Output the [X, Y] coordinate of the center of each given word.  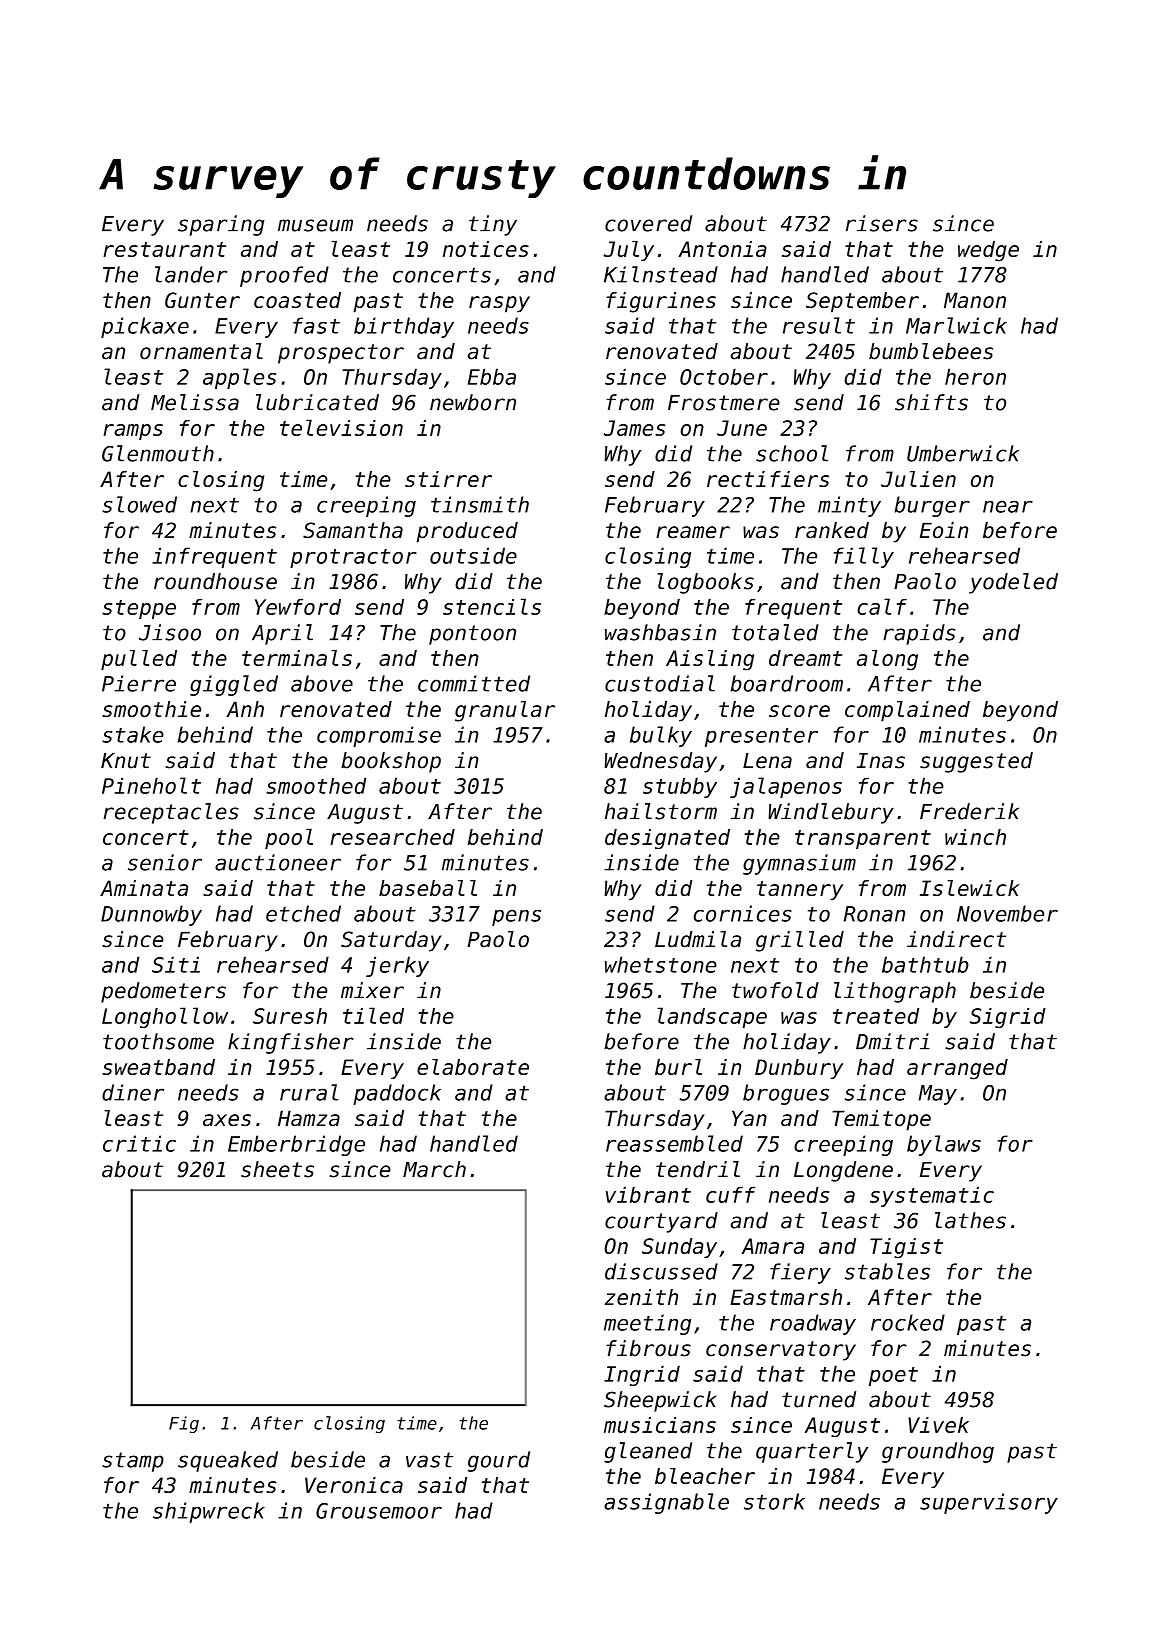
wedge [988, 251]
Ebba [492, 376]
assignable [666, 1503]
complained [907, 711]
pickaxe [145, 327]
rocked [908, 1322]
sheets [277, 1169]
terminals [297, 658]
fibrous [648, 1348]
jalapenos [786, 787]
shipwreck [209, 1512]
